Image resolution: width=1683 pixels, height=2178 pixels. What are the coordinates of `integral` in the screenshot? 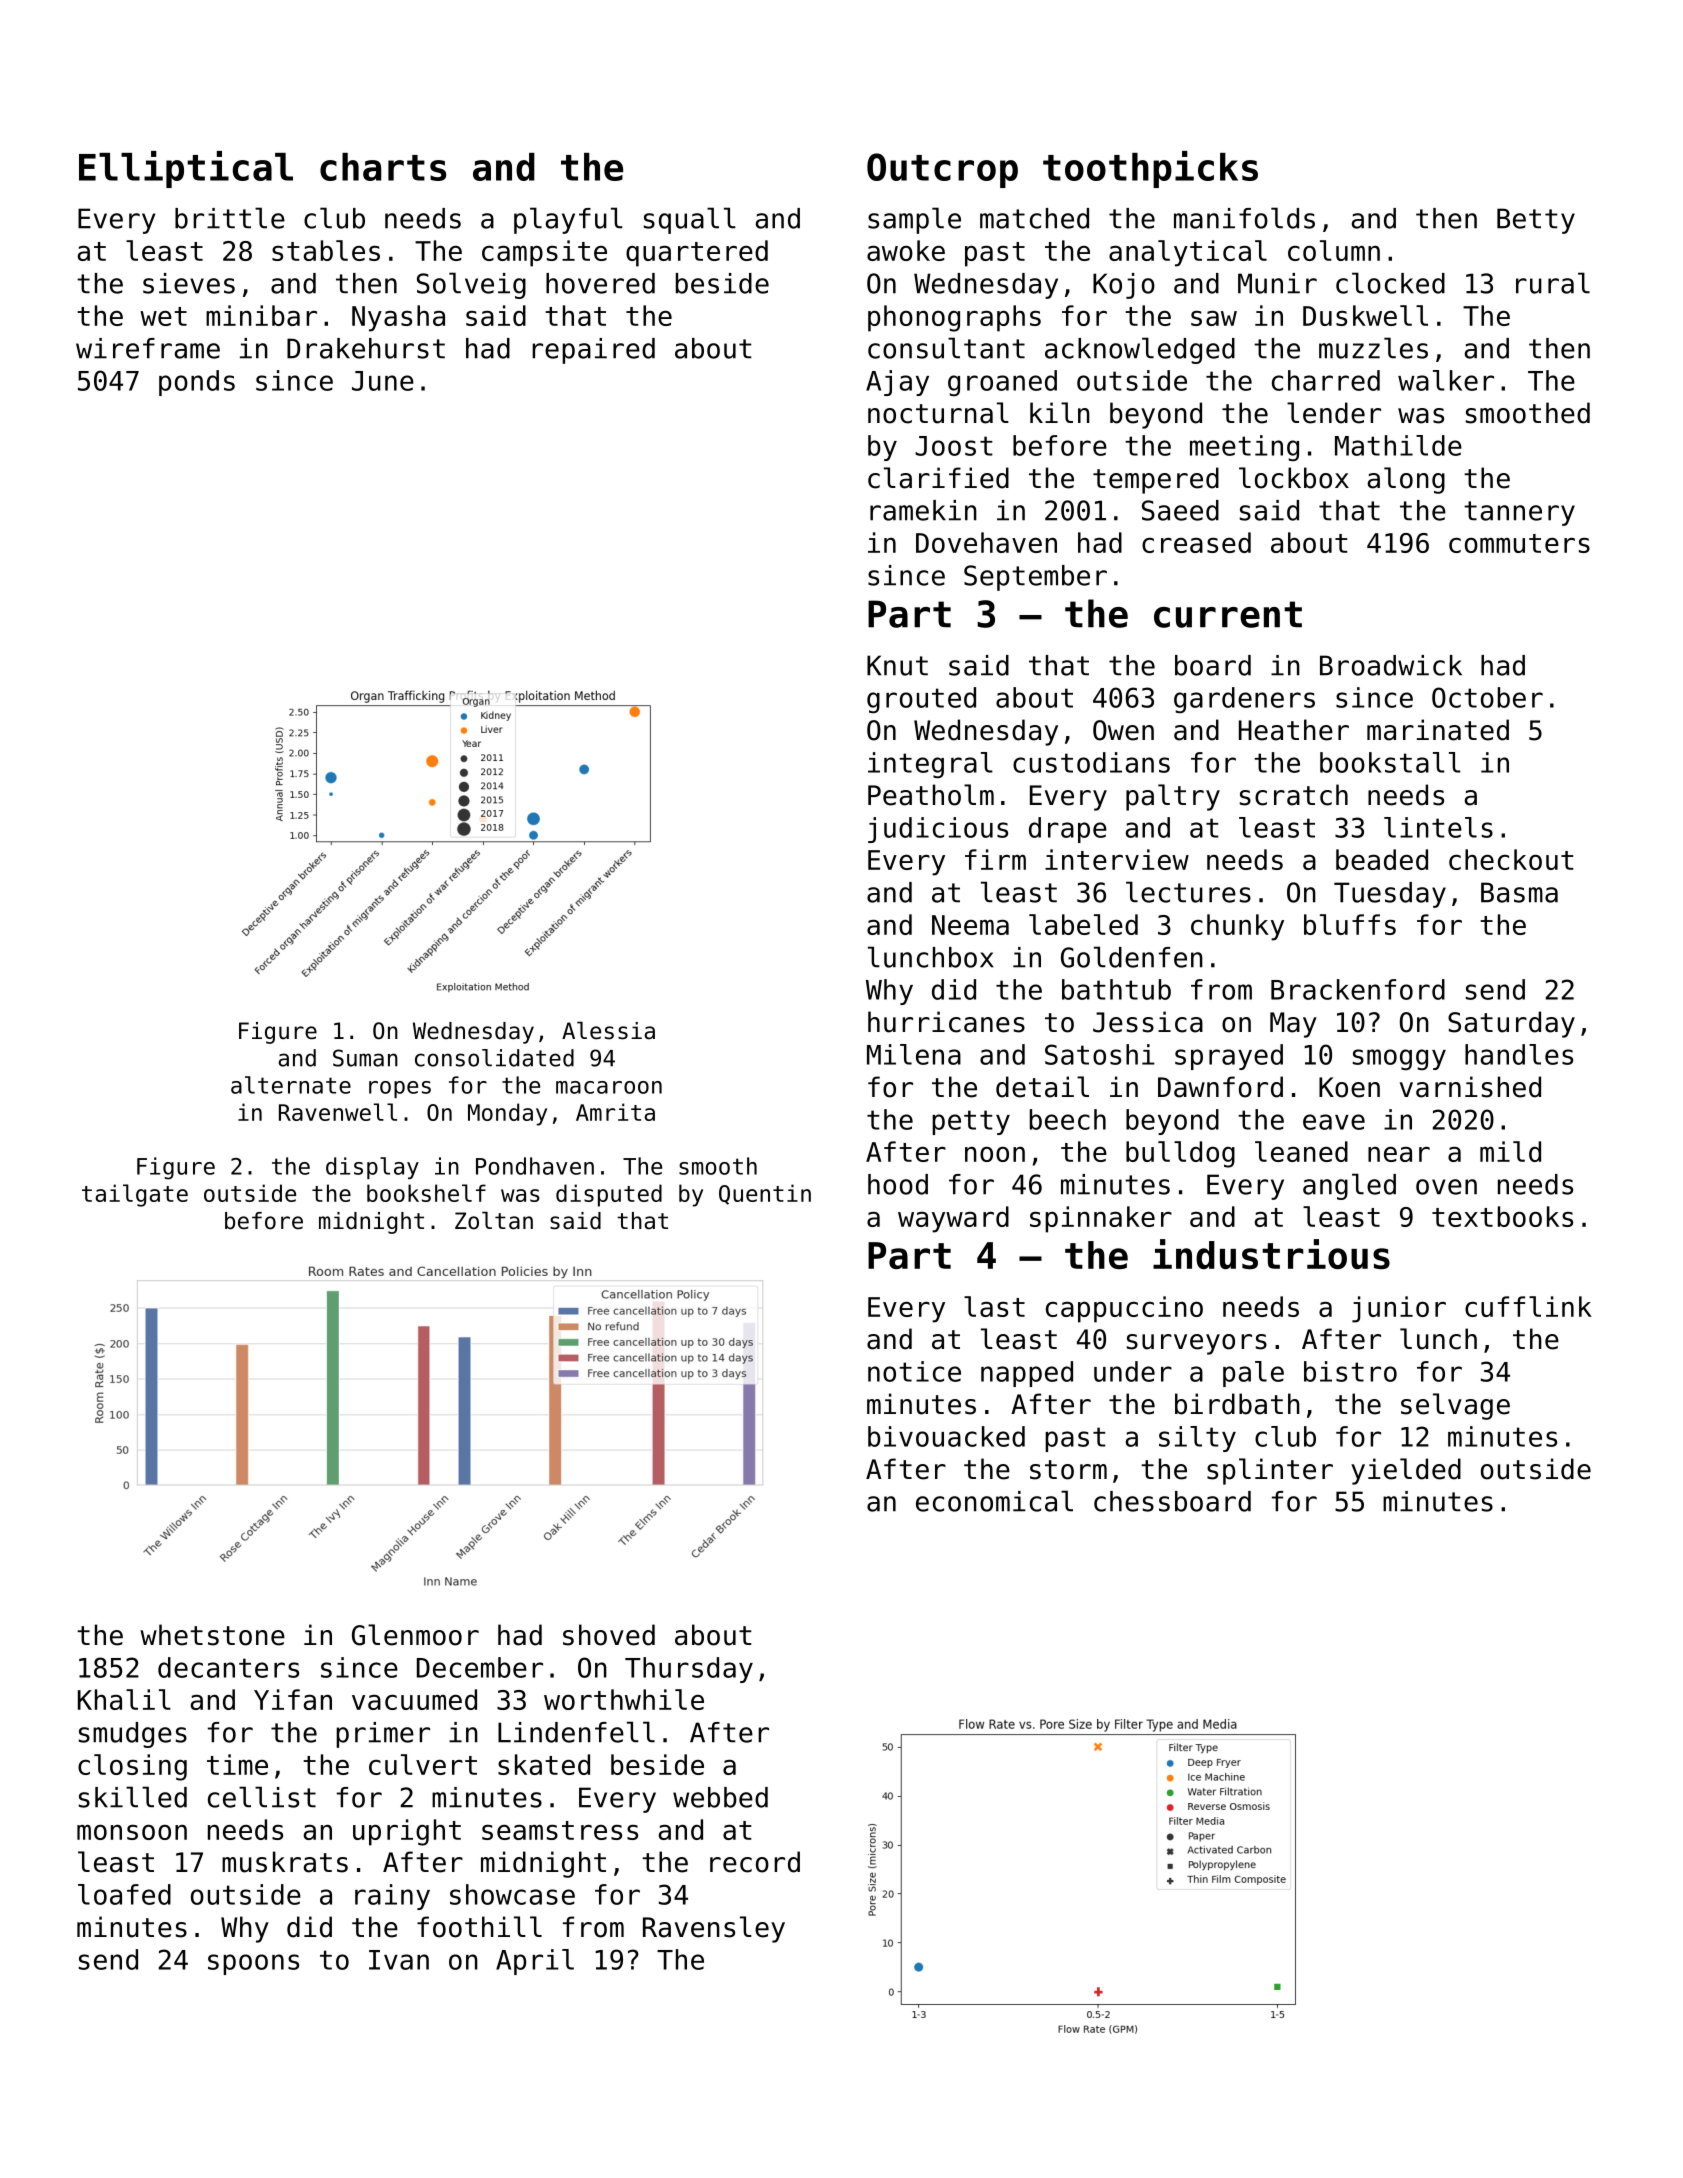 It's located at (930, 765).
